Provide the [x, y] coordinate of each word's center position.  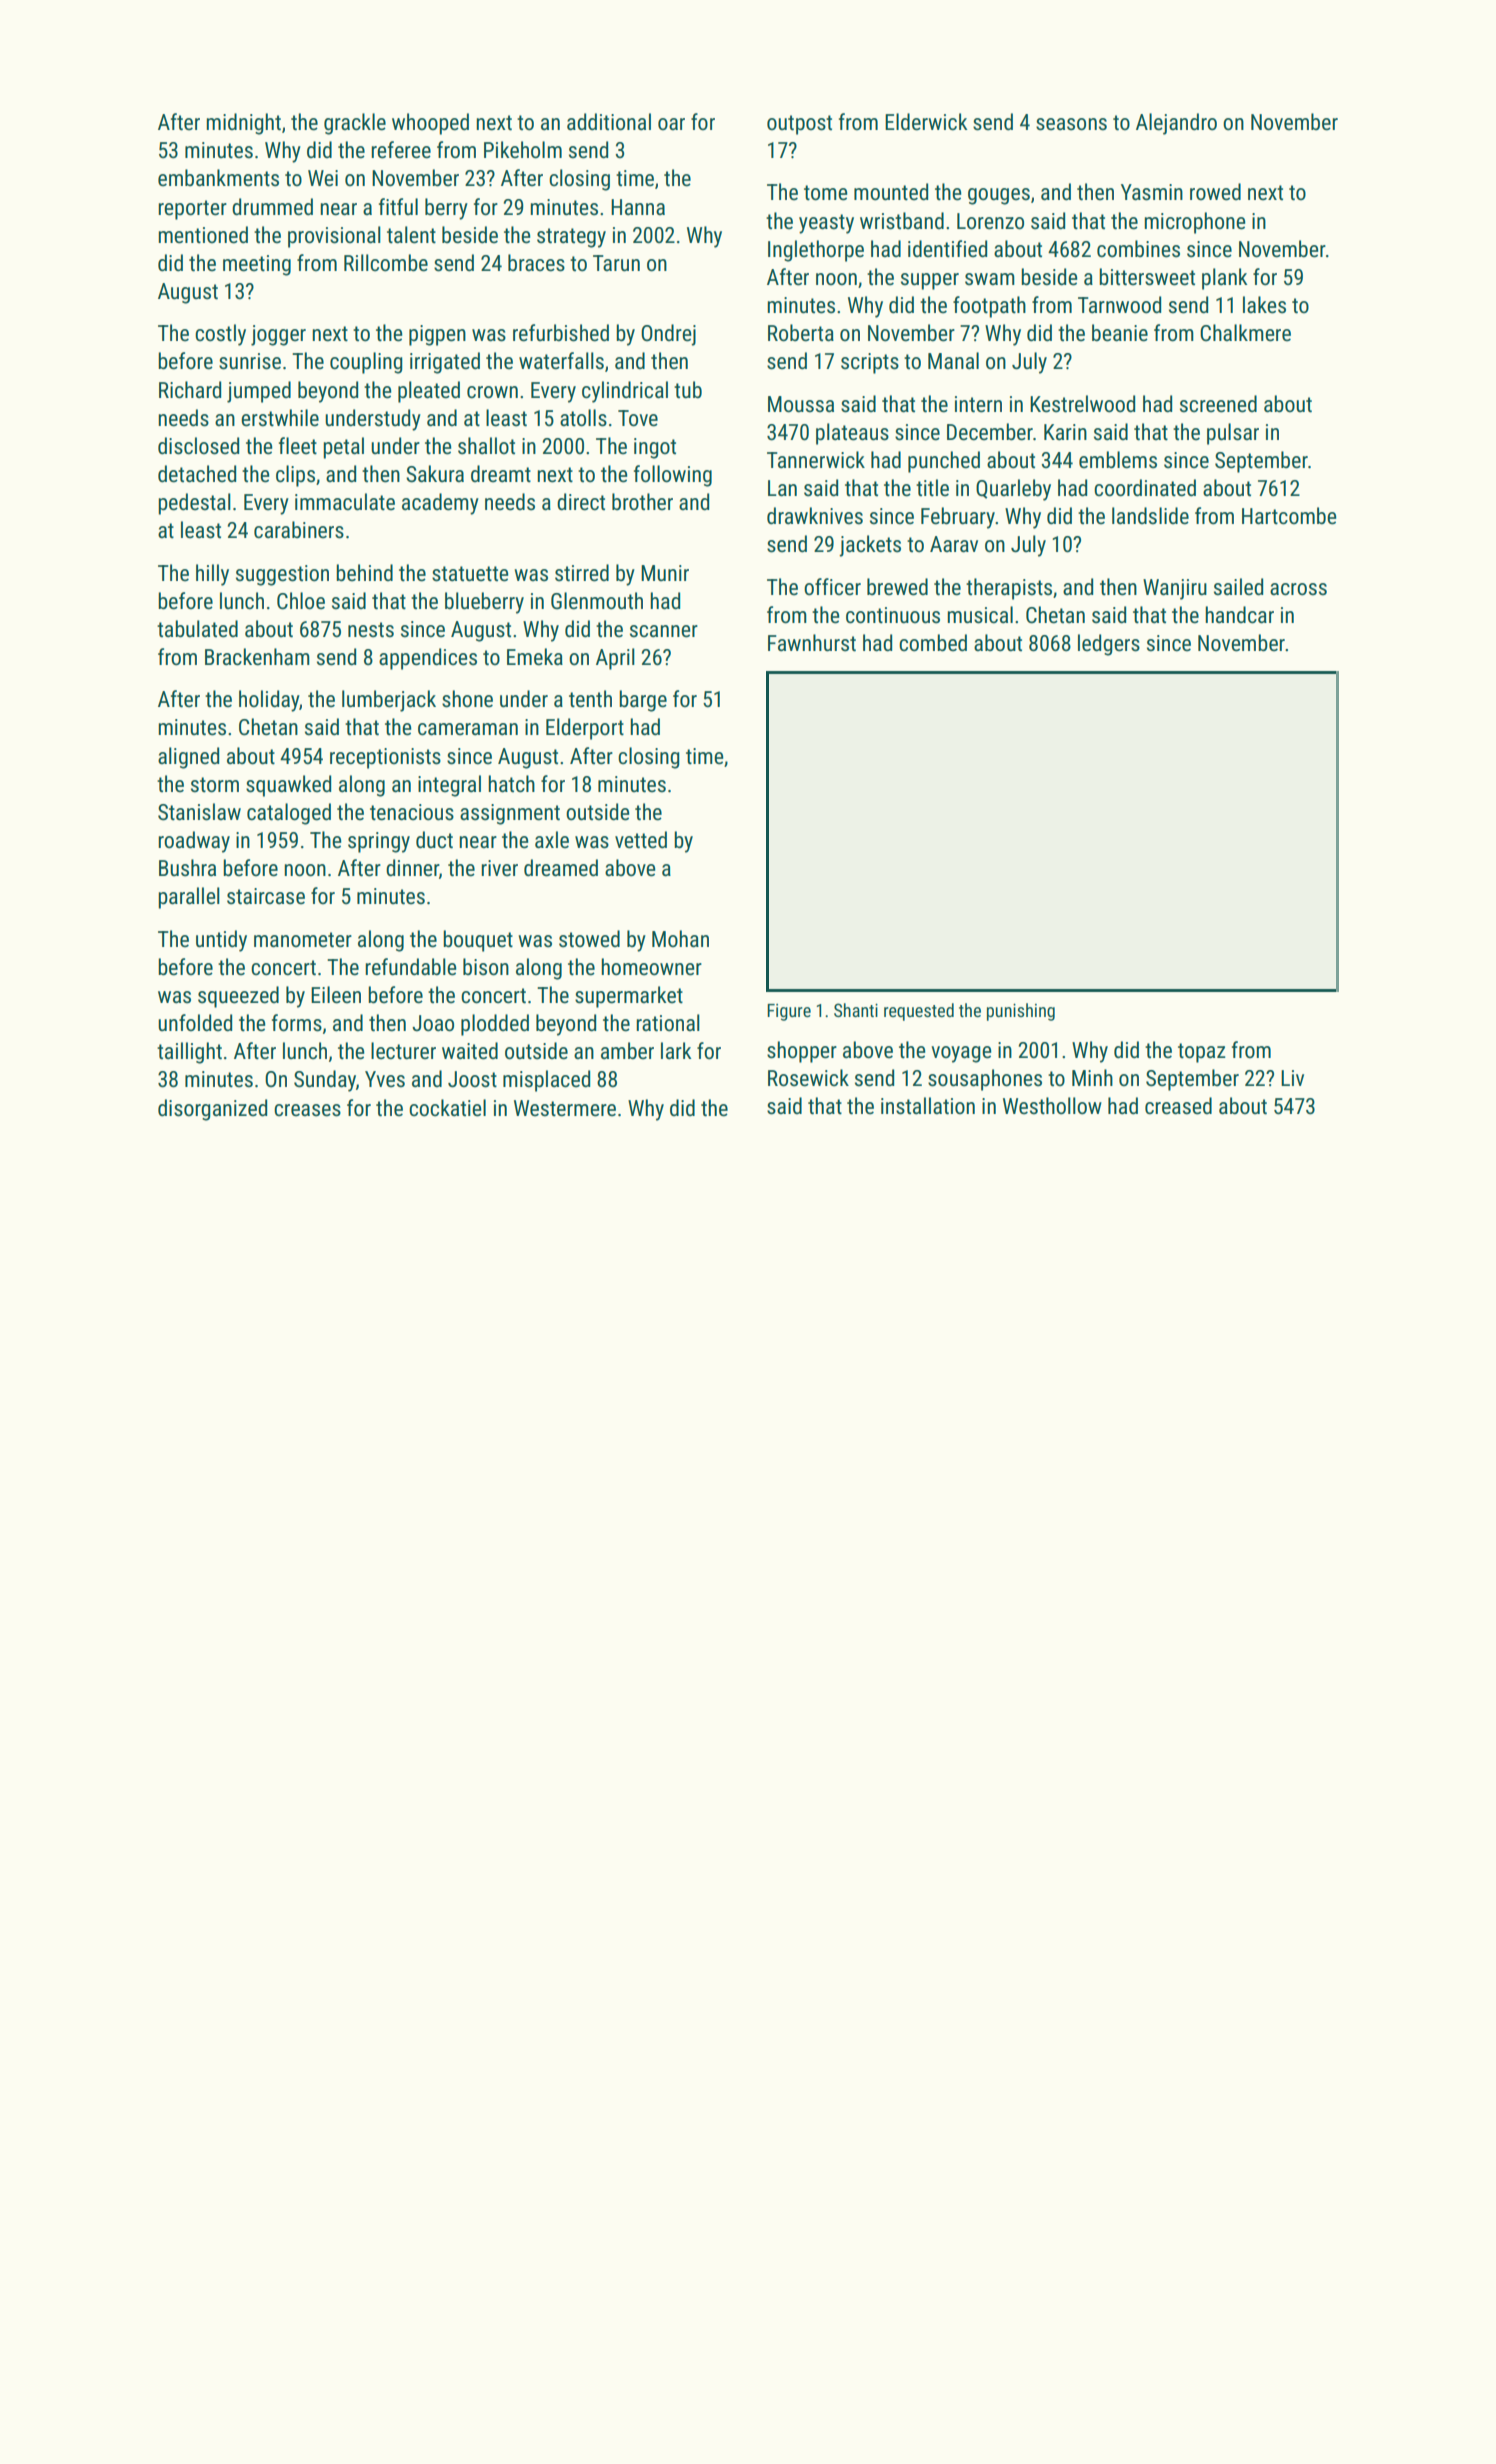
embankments [218, 178]
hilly [212, 575]
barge [643, 701]
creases [307, 1110]
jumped [259, 392]
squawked [289, 786]
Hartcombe [1289, 516]
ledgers [1109, 645]
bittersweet [1147, 277]
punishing [1021, 1012]
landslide [1150, 516]
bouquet [478, 941]
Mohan [680, 939]
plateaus [852, 434]
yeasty [826, 224]
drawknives [815, 516]
